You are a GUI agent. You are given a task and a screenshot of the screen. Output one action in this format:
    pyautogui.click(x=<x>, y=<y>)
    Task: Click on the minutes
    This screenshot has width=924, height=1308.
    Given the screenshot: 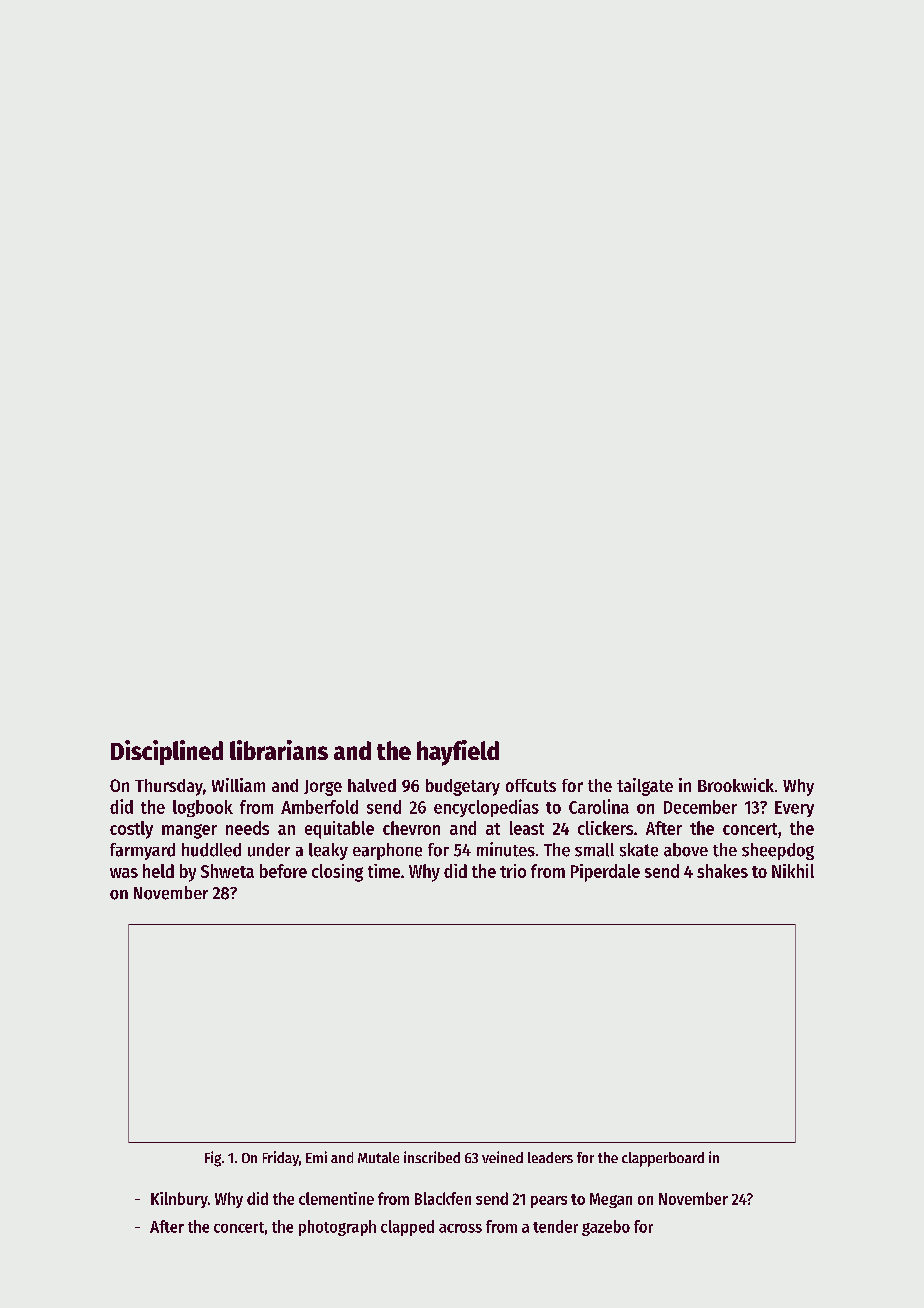 What is the action you would take?
    pyautogui.click(x=506, y=849)
